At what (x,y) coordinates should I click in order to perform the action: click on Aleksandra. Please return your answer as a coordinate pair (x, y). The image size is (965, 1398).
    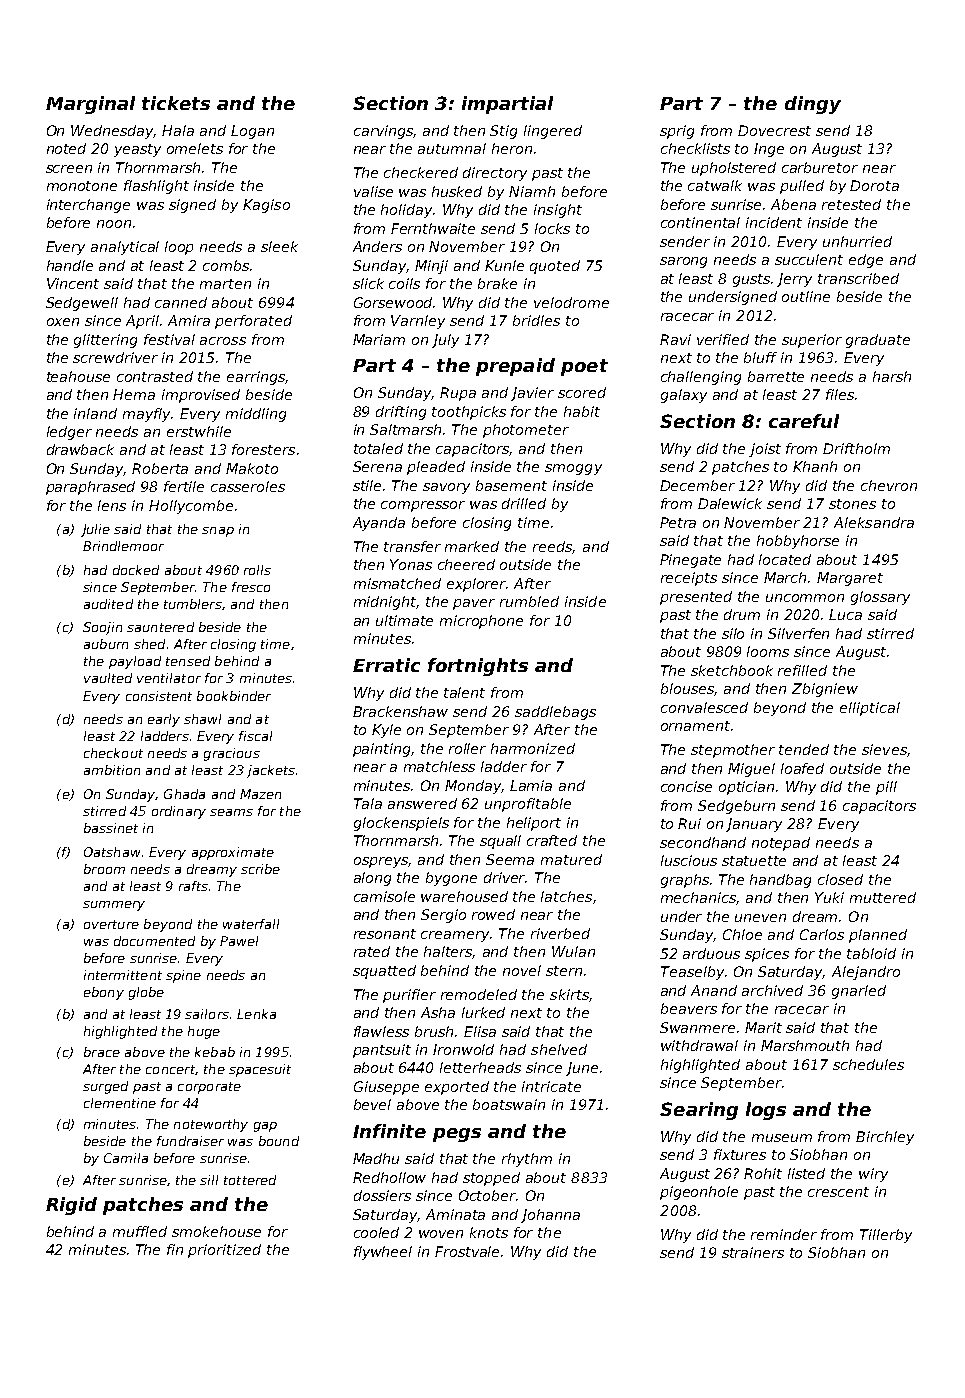
    Looking at the image, I should click on (874, 522).
